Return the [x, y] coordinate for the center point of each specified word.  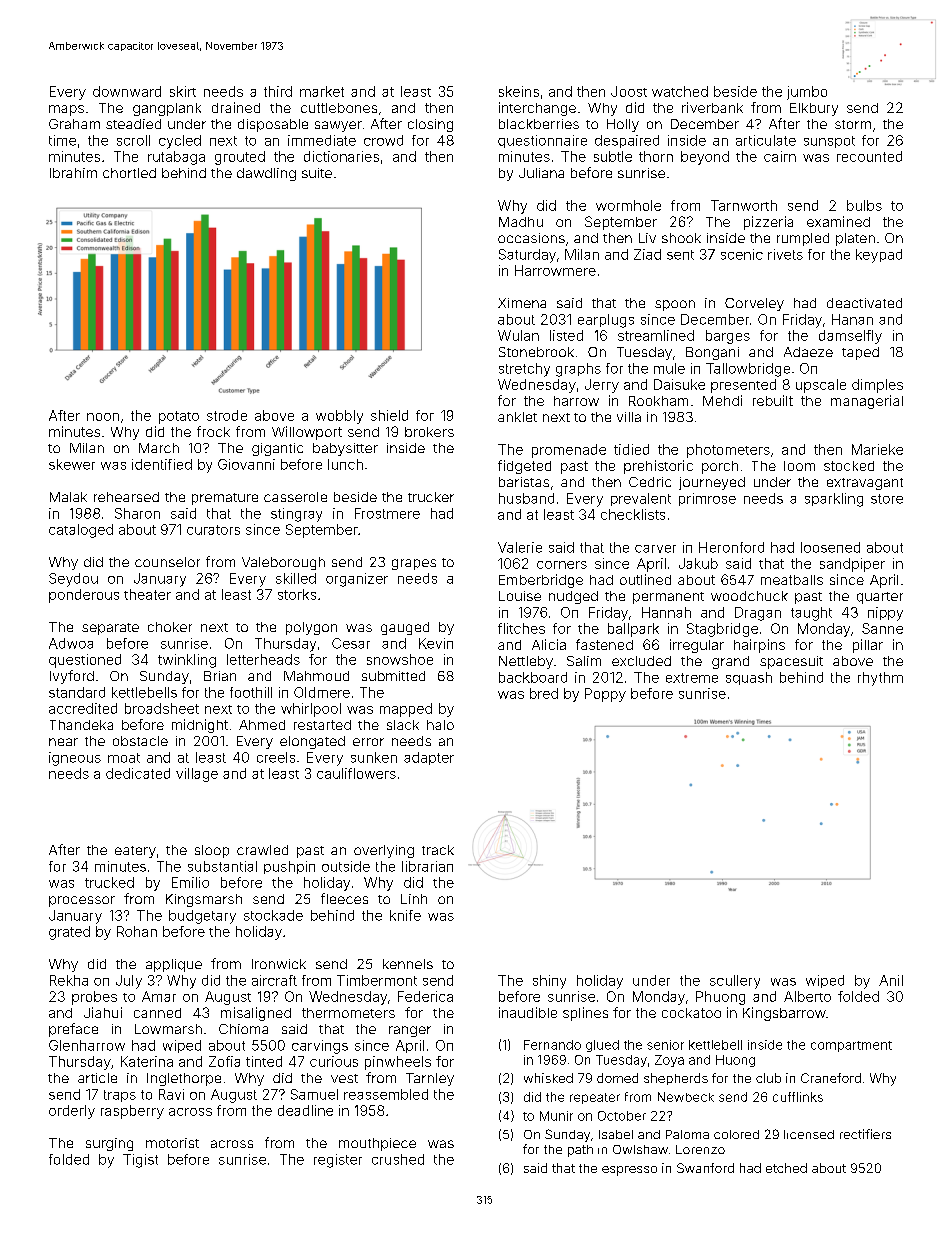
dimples [877, 386]
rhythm [880, 679]
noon [103, 417]
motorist [172, 1143]
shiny [549, 982]
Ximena [522, 303]
